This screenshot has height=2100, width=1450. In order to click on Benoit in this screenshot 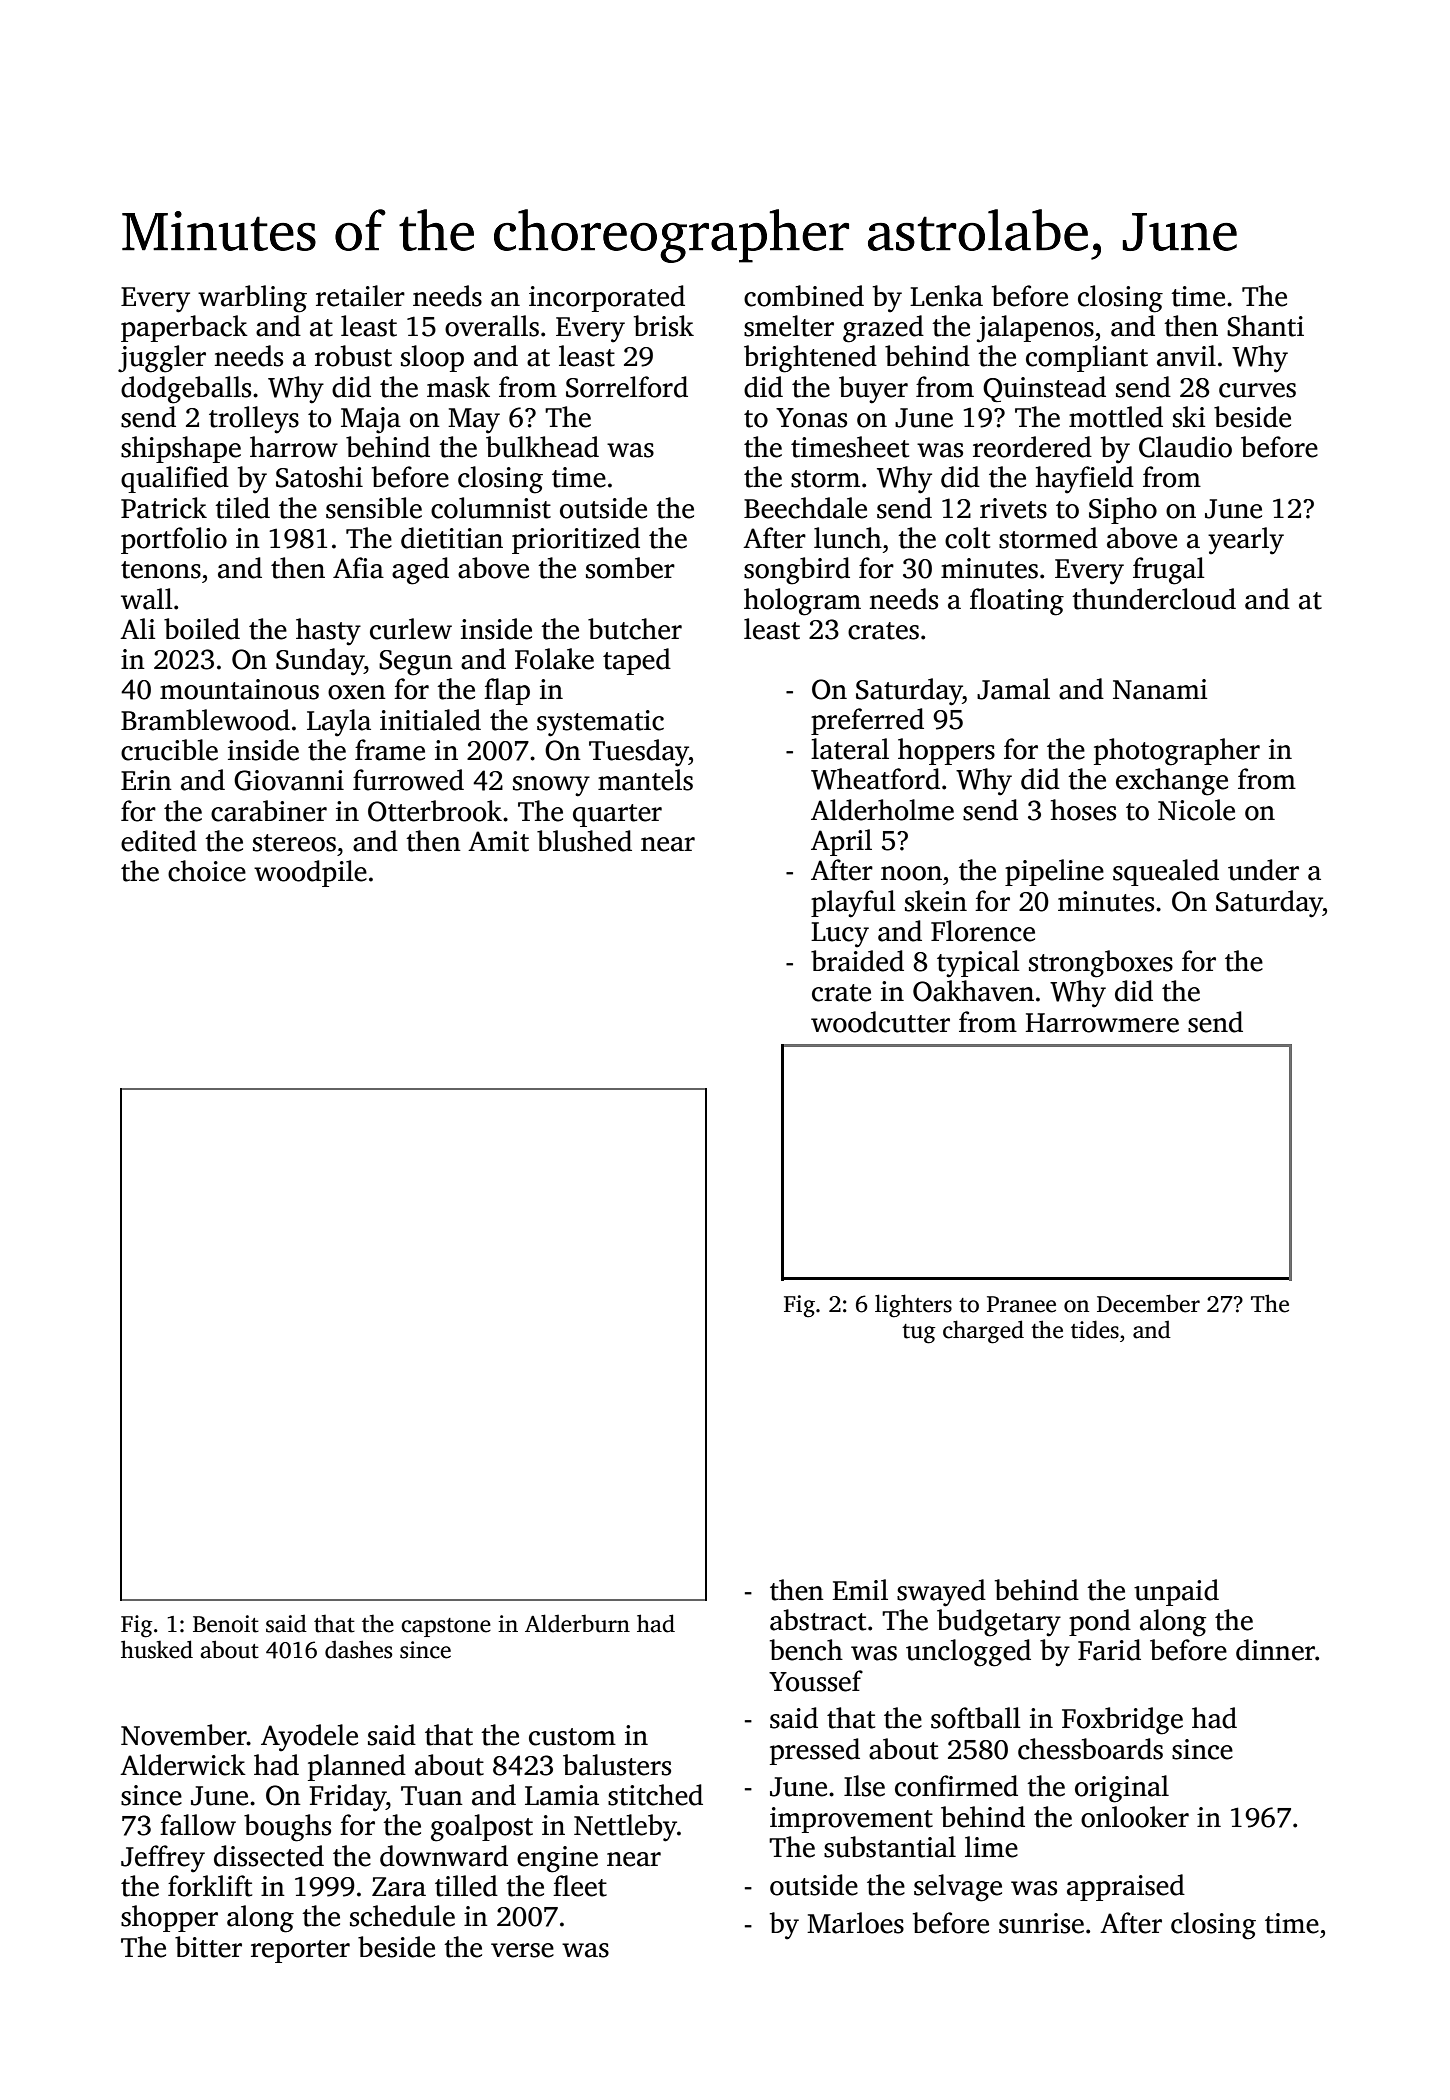, I will do `click(226, 1624)`.
